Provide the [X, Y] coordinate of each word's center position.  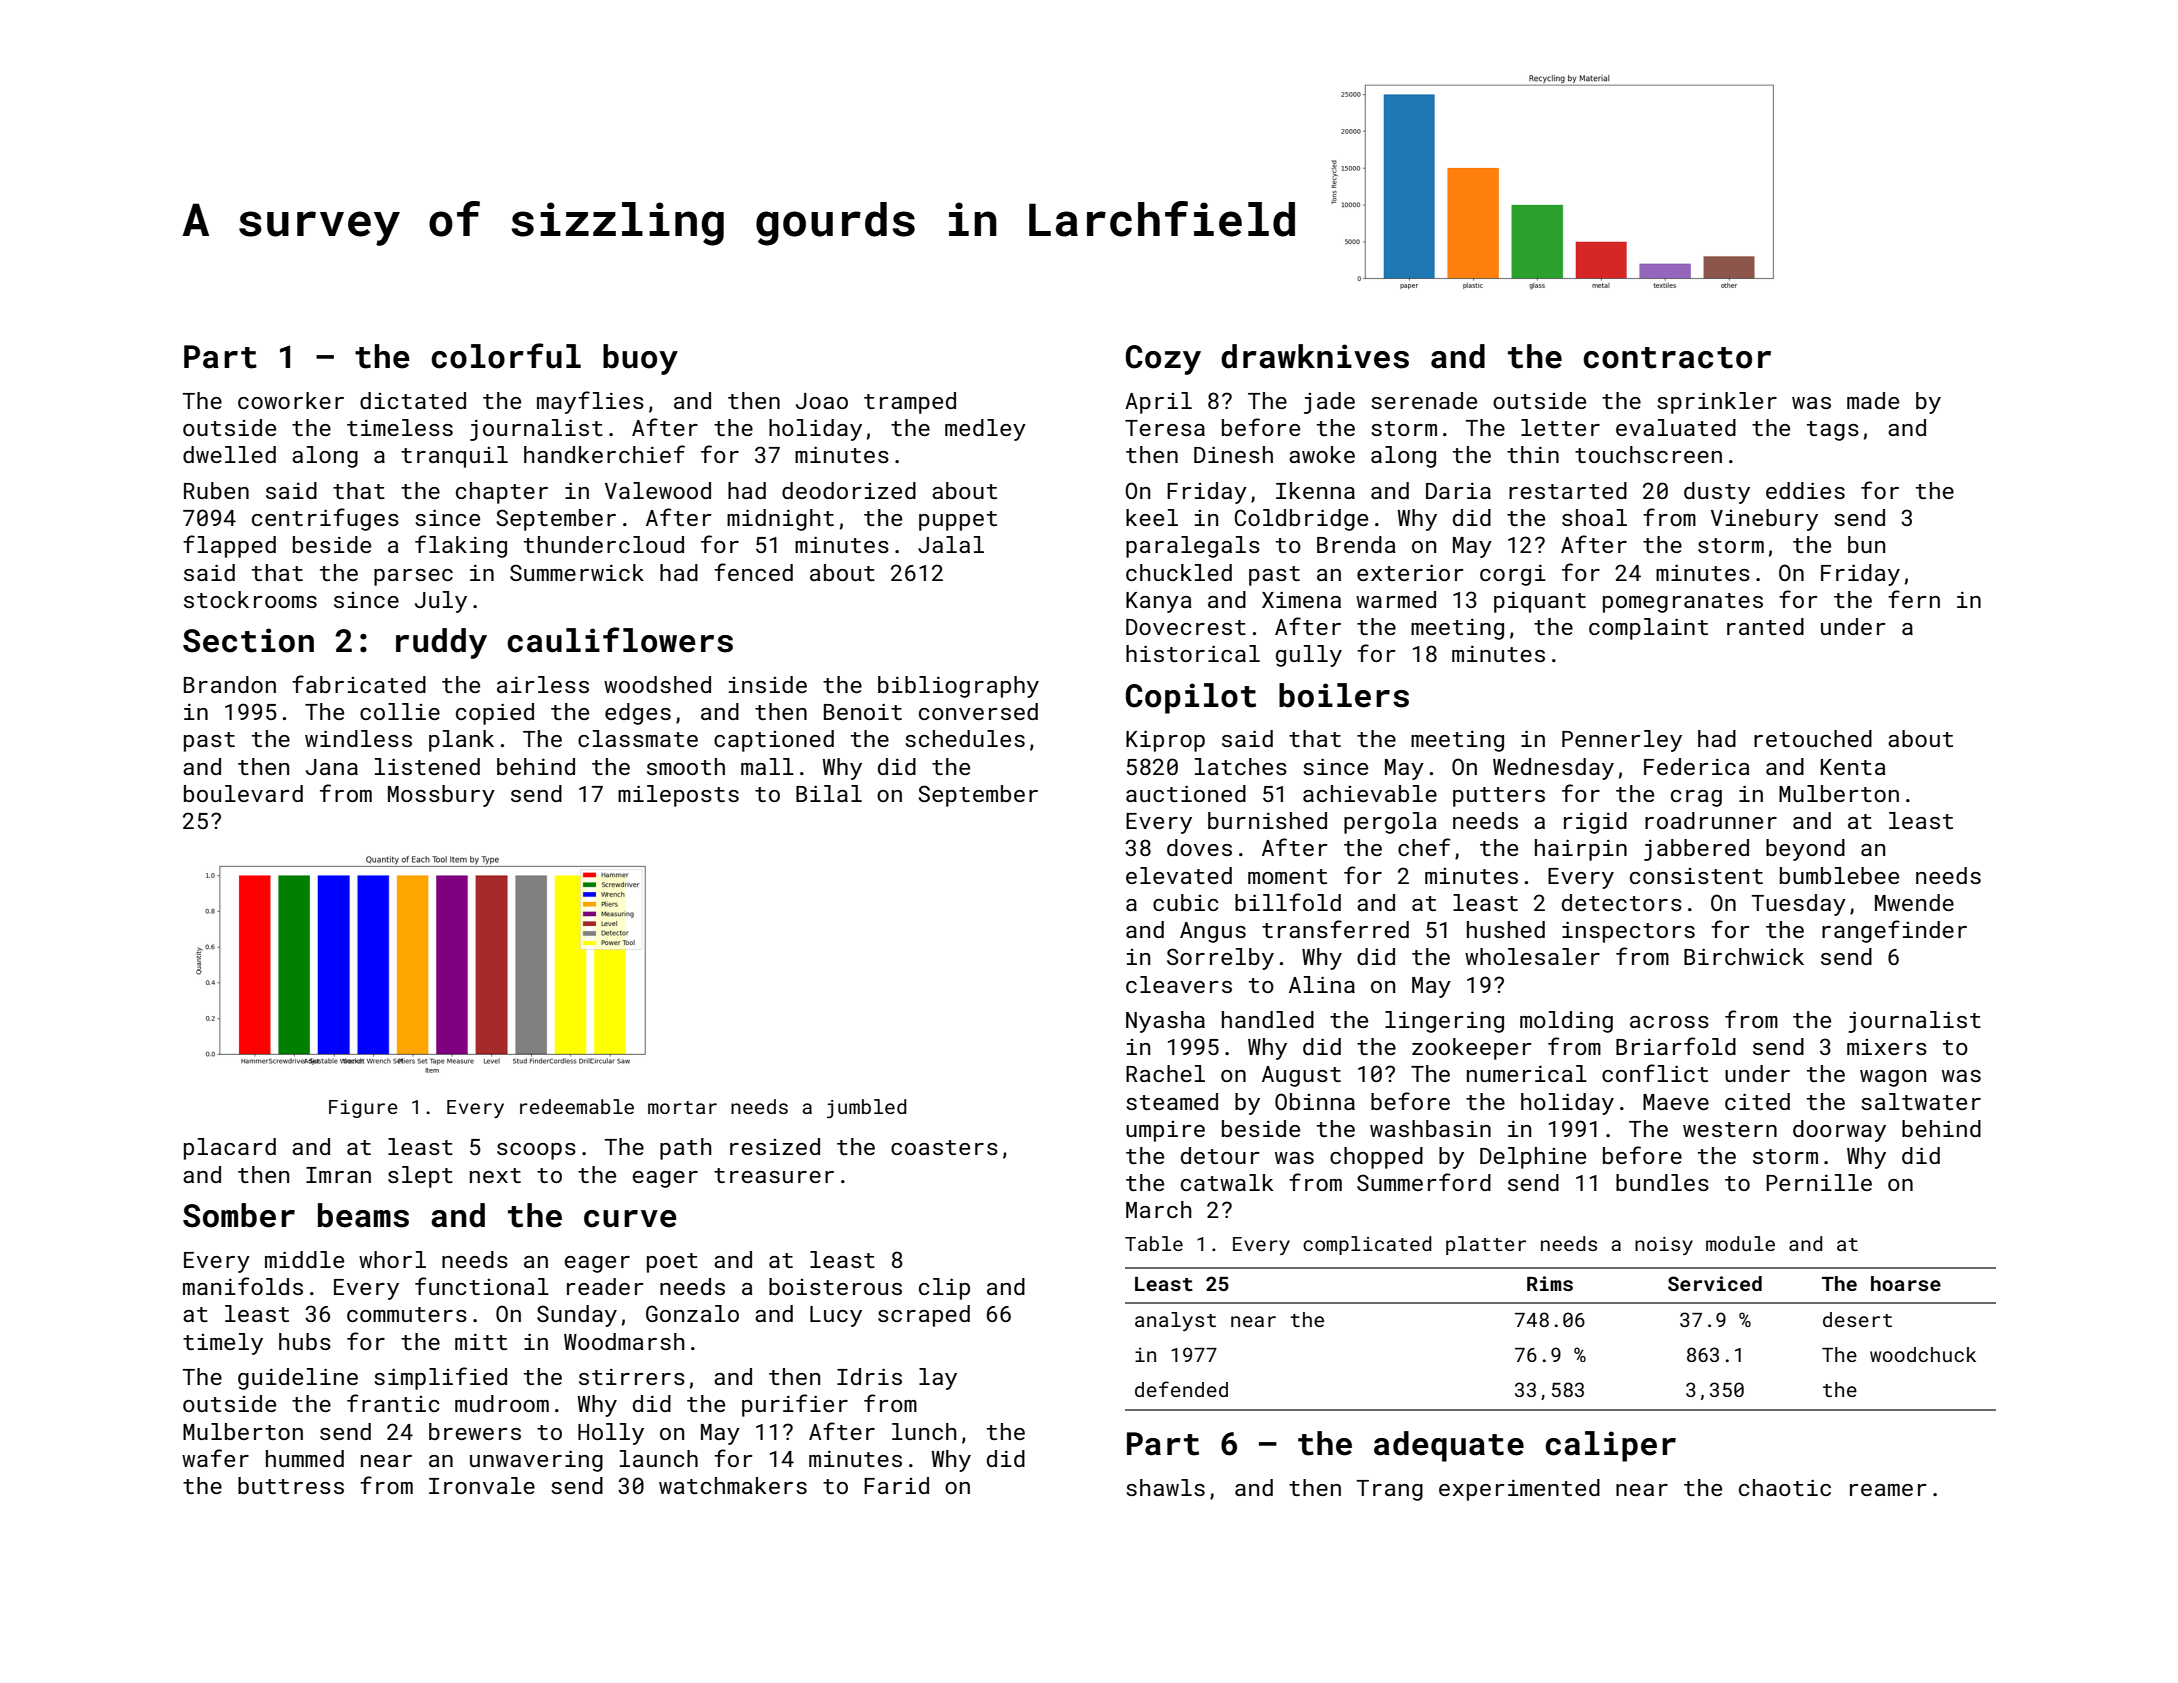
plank [461, 741]
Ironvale [482, 1485]
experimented [1519, 1490]
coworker [291, 400]
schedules [965, 738]
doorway [1839, 1131]
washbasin [1430, 1128]
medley [985, 430]
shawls [1165, 1487]
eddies [1805, 490]
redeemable [577, 1106]
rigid [1595, 823]
